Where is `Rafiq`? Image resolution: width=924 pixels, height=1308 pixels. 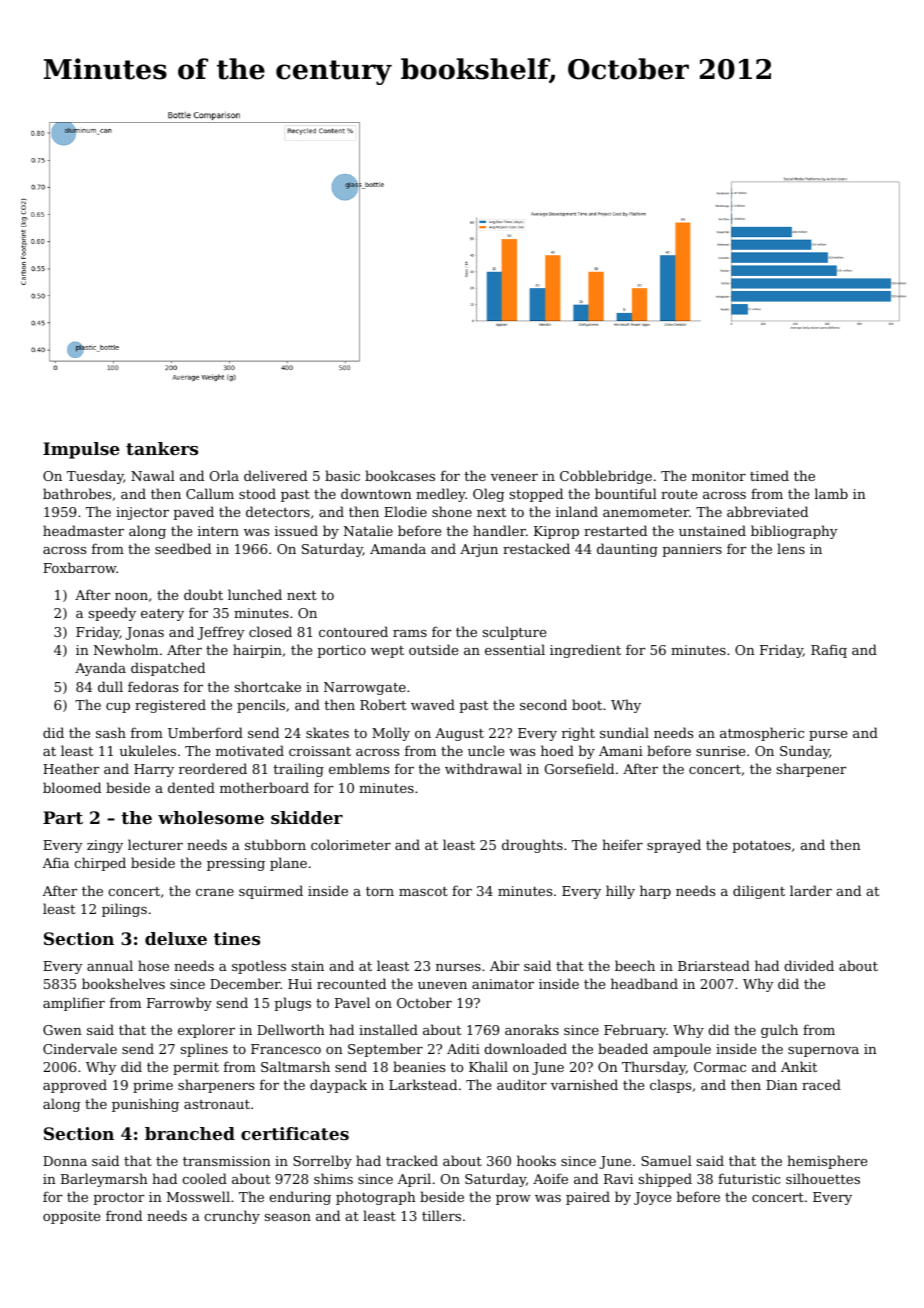
Rafiq is located at coordinates (829, 651).
